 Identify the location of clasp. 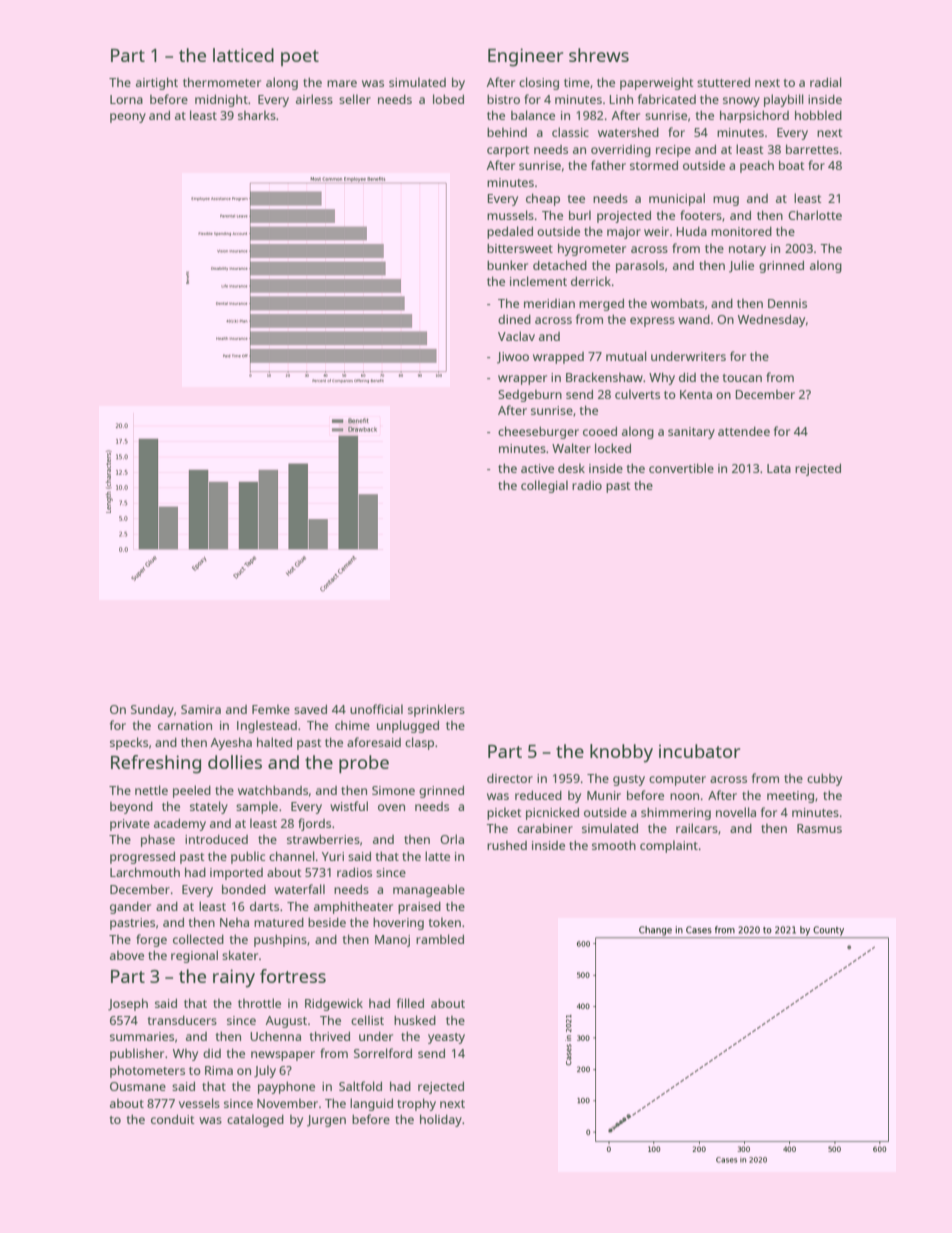
(419, 743).
